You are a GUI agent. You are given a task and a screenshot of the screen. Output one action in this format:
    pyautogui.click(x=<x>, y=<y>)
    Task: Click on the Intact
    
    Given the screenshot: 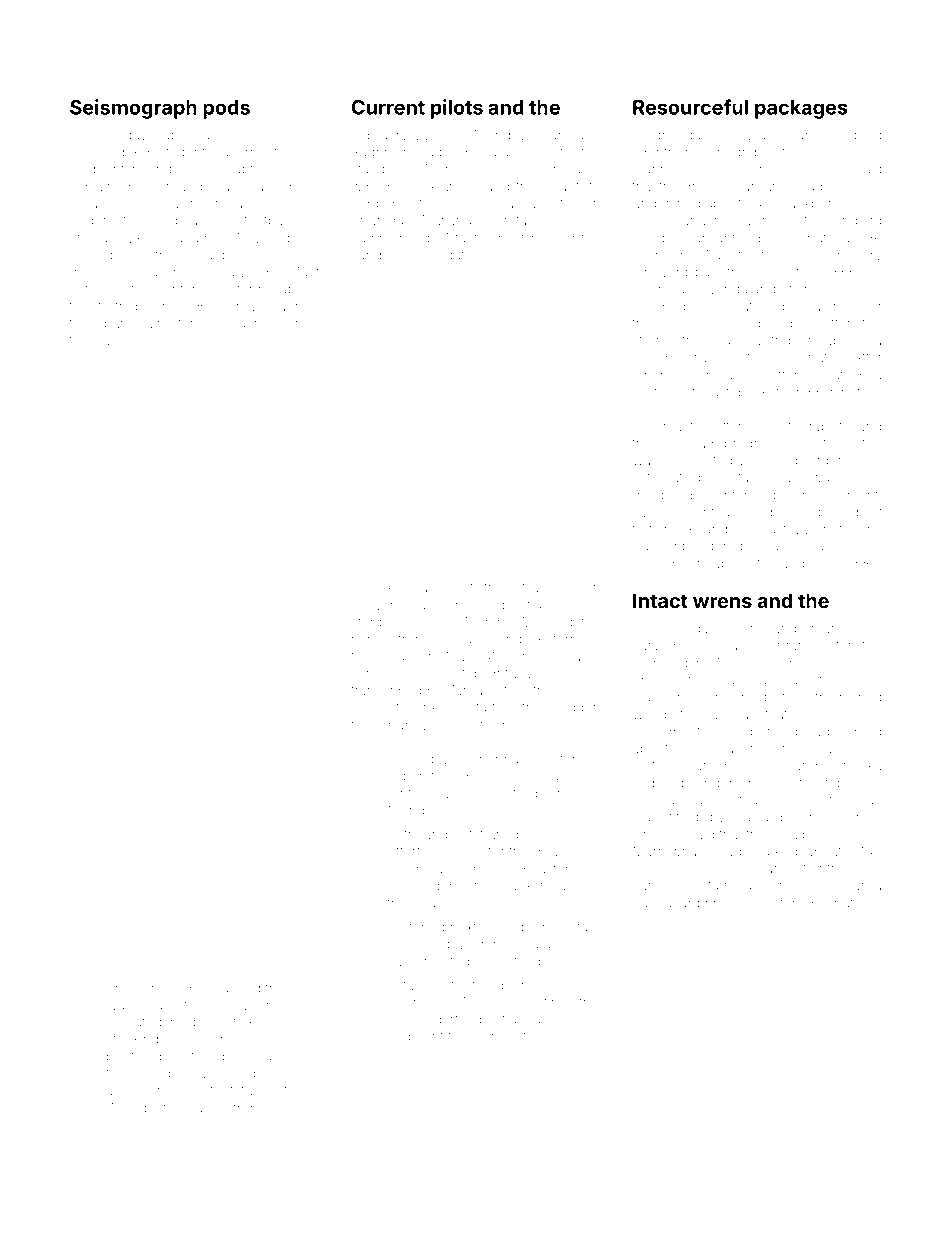 What is the action you would take?
    pyautogui.click(x=660, y=600)
